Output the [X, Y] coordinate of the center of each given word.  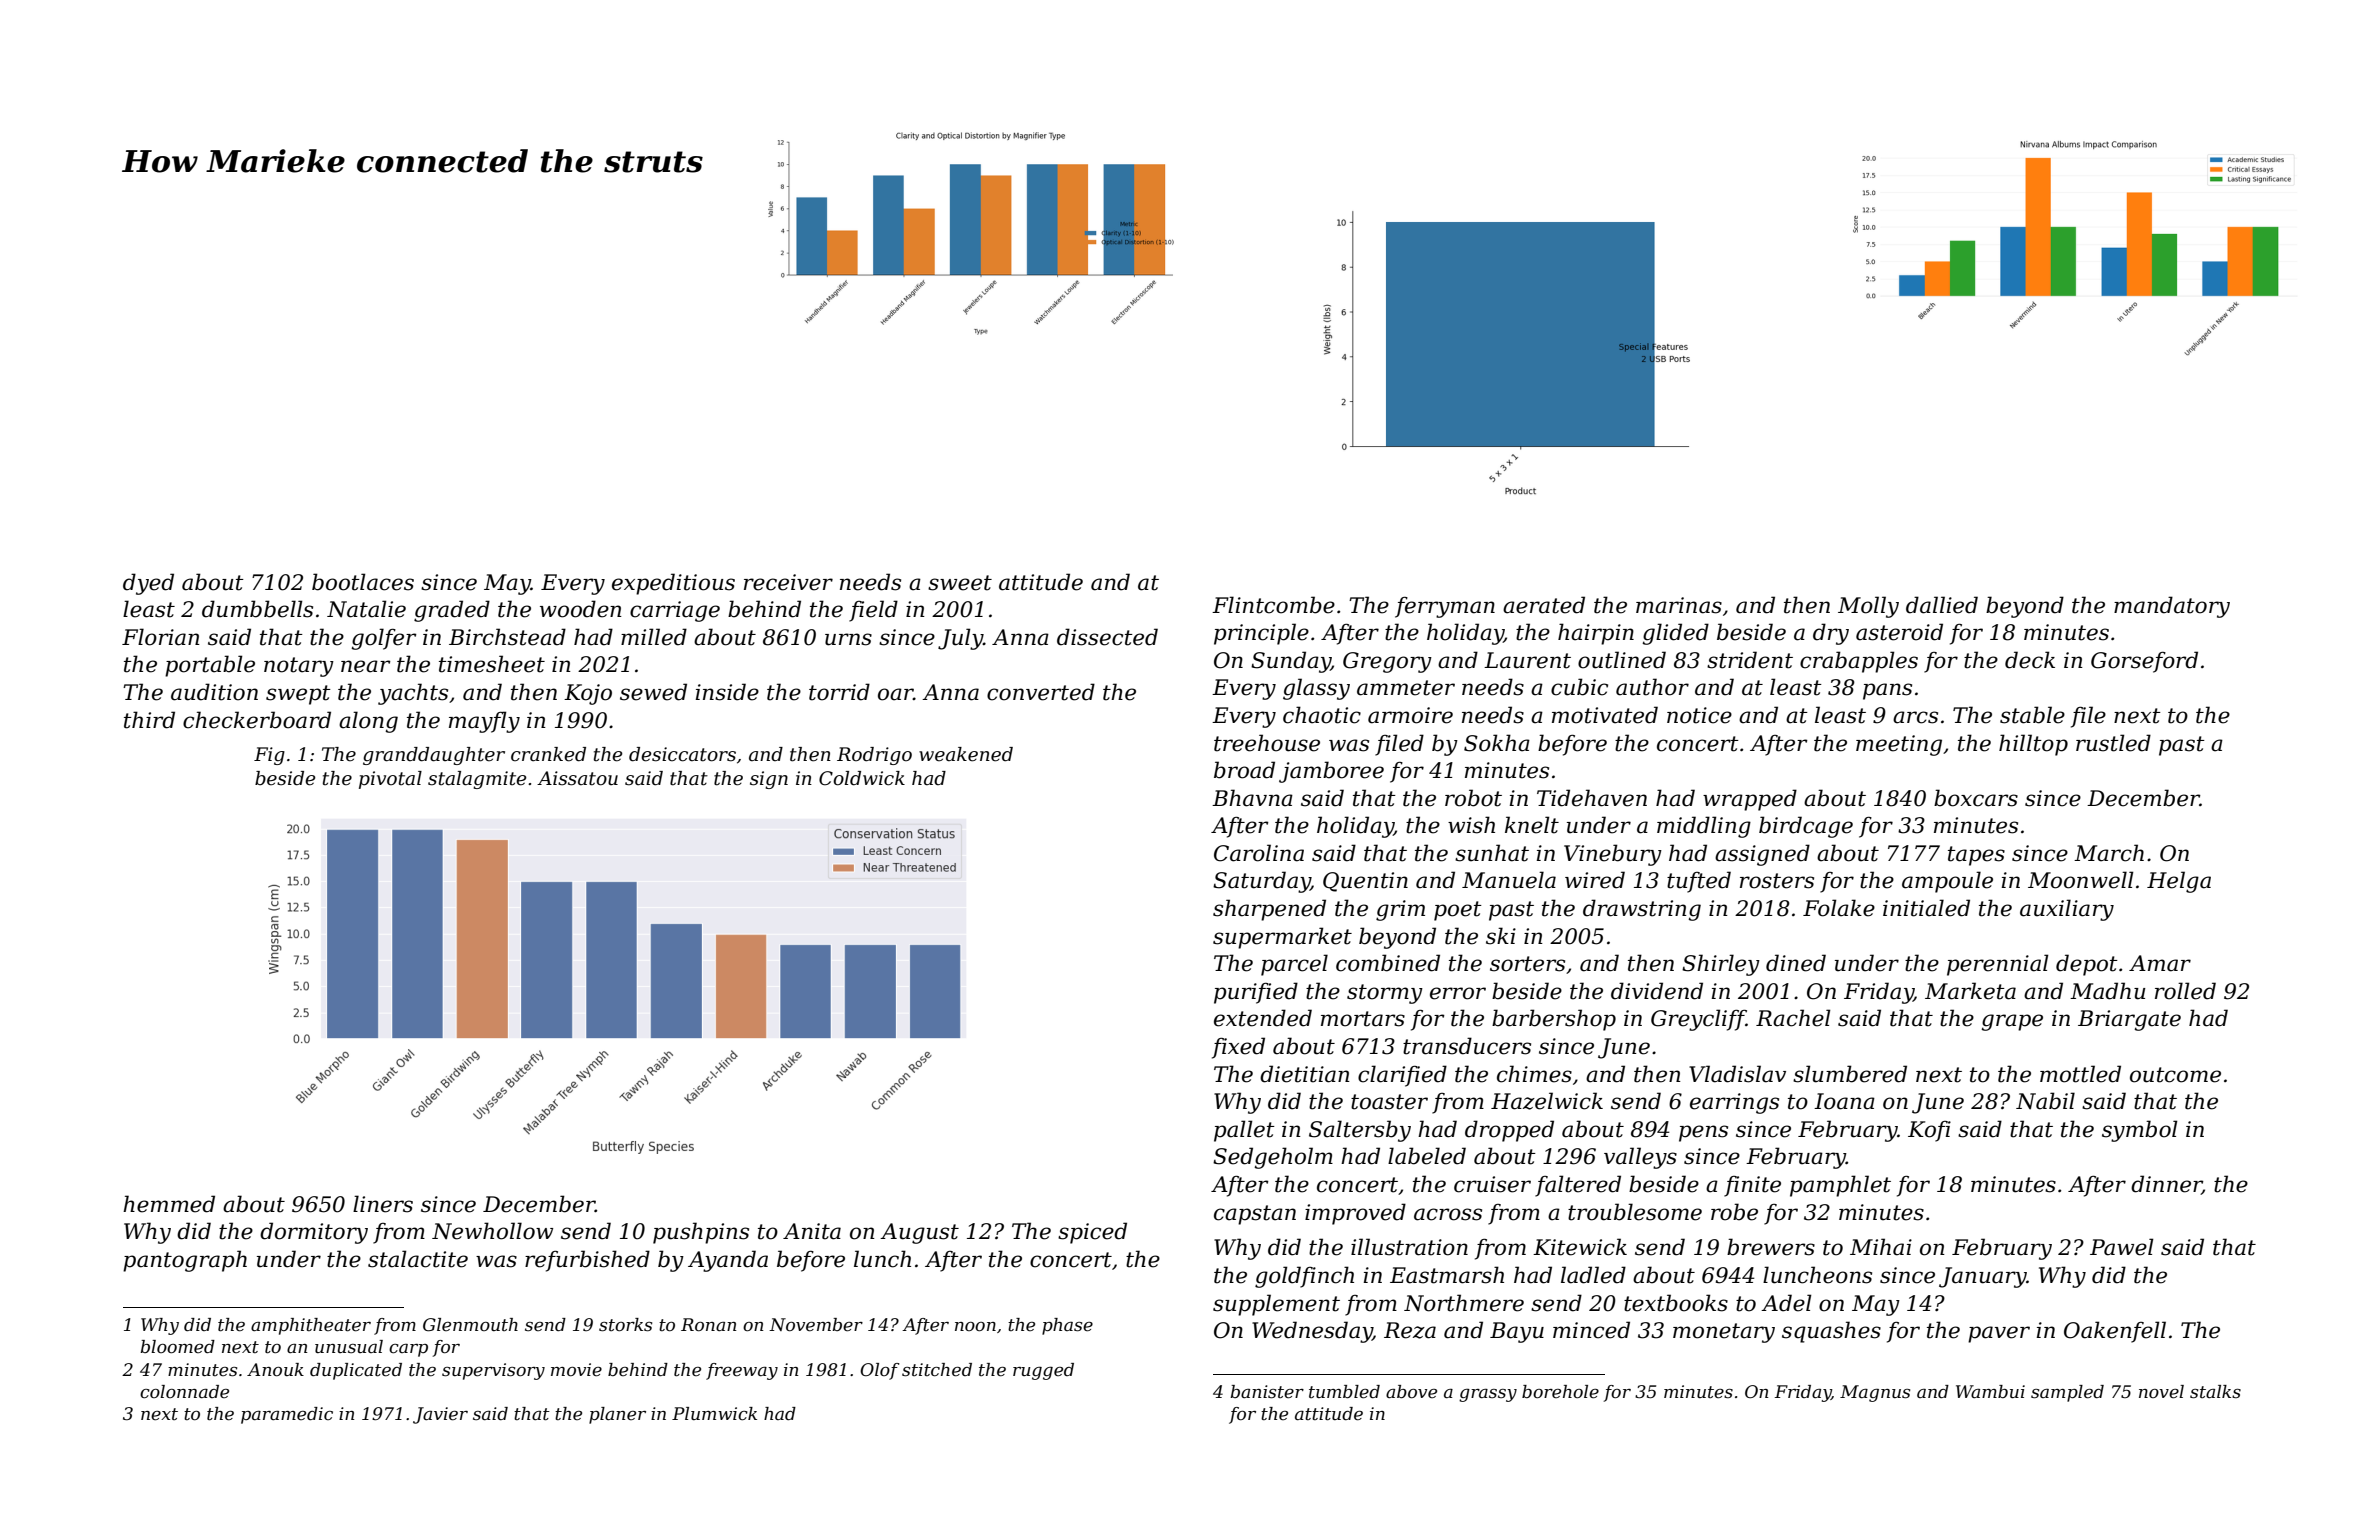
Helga [2179, 882]
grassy [1488, 1395]
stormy [1385, 994]
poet [1458, 911]
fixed [1238, 1048]
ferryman [1445, 607]
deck [2030, 660]
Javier [440, 1415]
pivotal [390, 780]
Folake [1839, 908]
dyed [148, 584]
